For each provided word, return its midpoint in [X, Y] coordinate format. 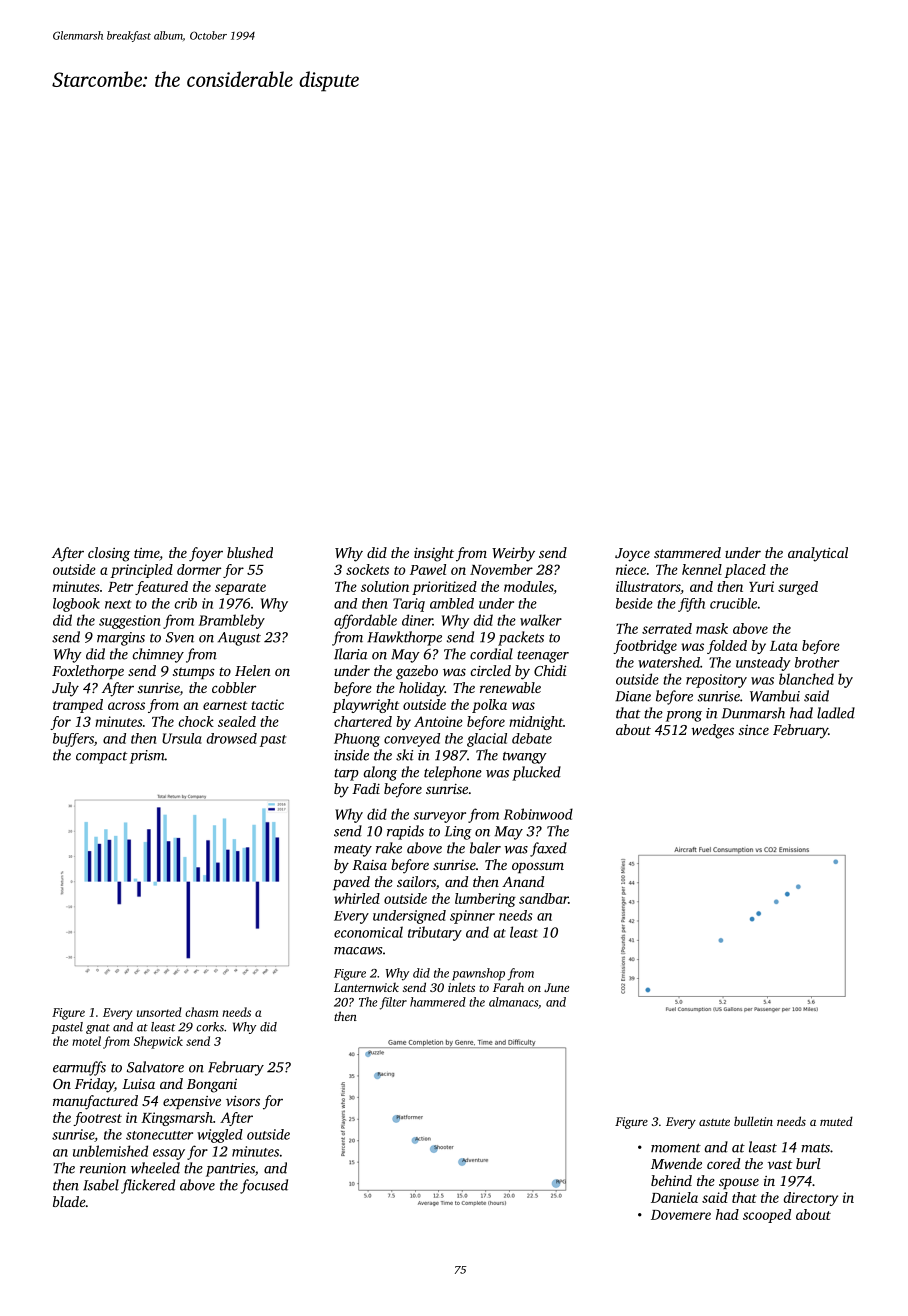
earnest [225, 705]
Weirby [513, 554]
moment [676, 1148]
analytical [818, 554]
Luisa [138, 1084]
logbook [76, 605]
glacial [487, 740]
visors [243, 1100]
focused [264, 1186]
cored [723, 1163]
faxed [548, 849]
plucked [536, 773]
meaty [353, 850]
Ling [458, 833]
